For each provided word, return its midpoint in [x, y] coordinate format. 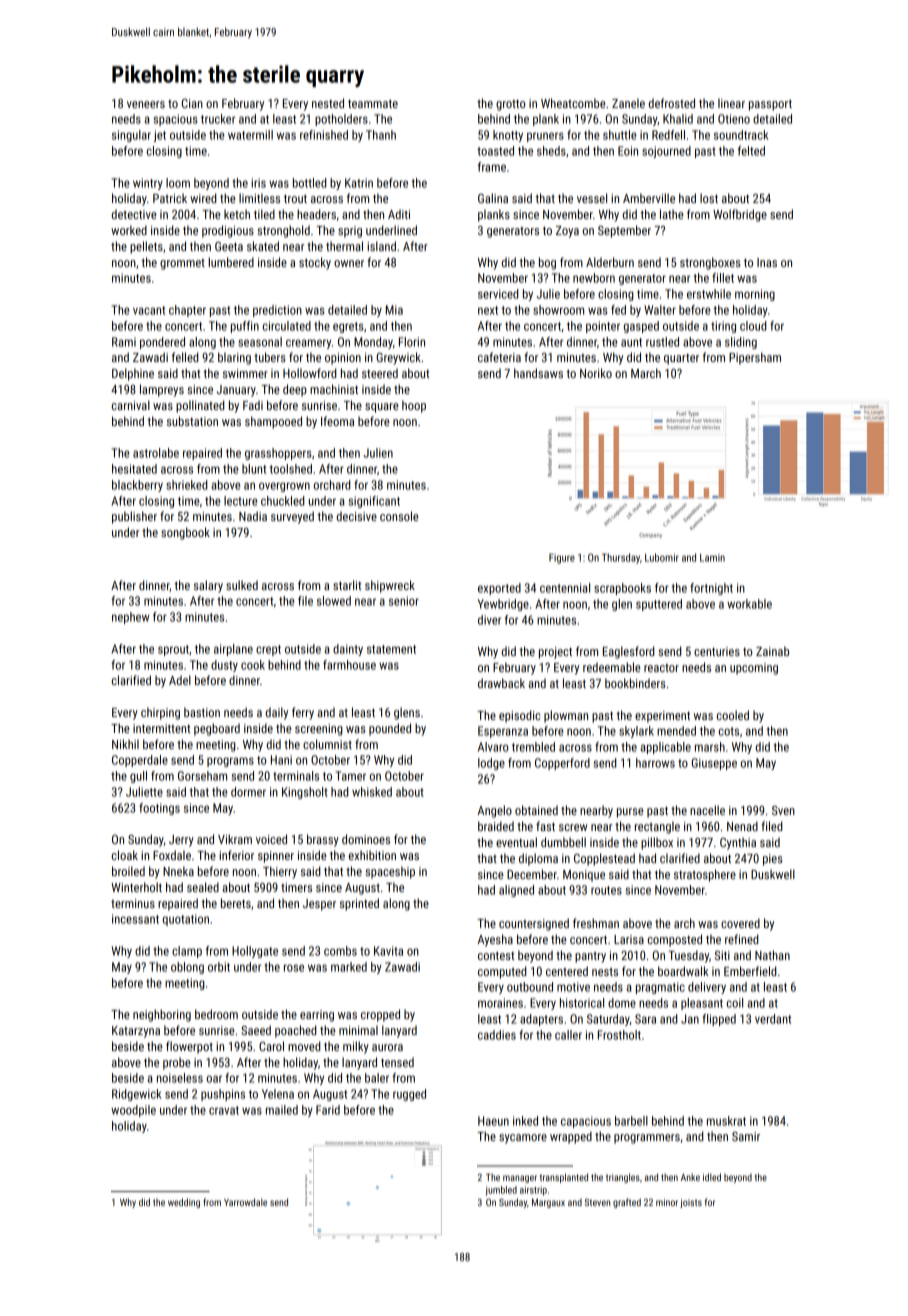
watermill [250, 135]
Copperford [562, 764]
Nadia [253, 516]
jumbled [501, 1191]
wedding [184, 1203]
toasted [495, 151]
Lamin [712, 558]
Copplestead [604, 859]
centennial [565, 588]
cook [253, 665]
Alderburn [610, 262]
